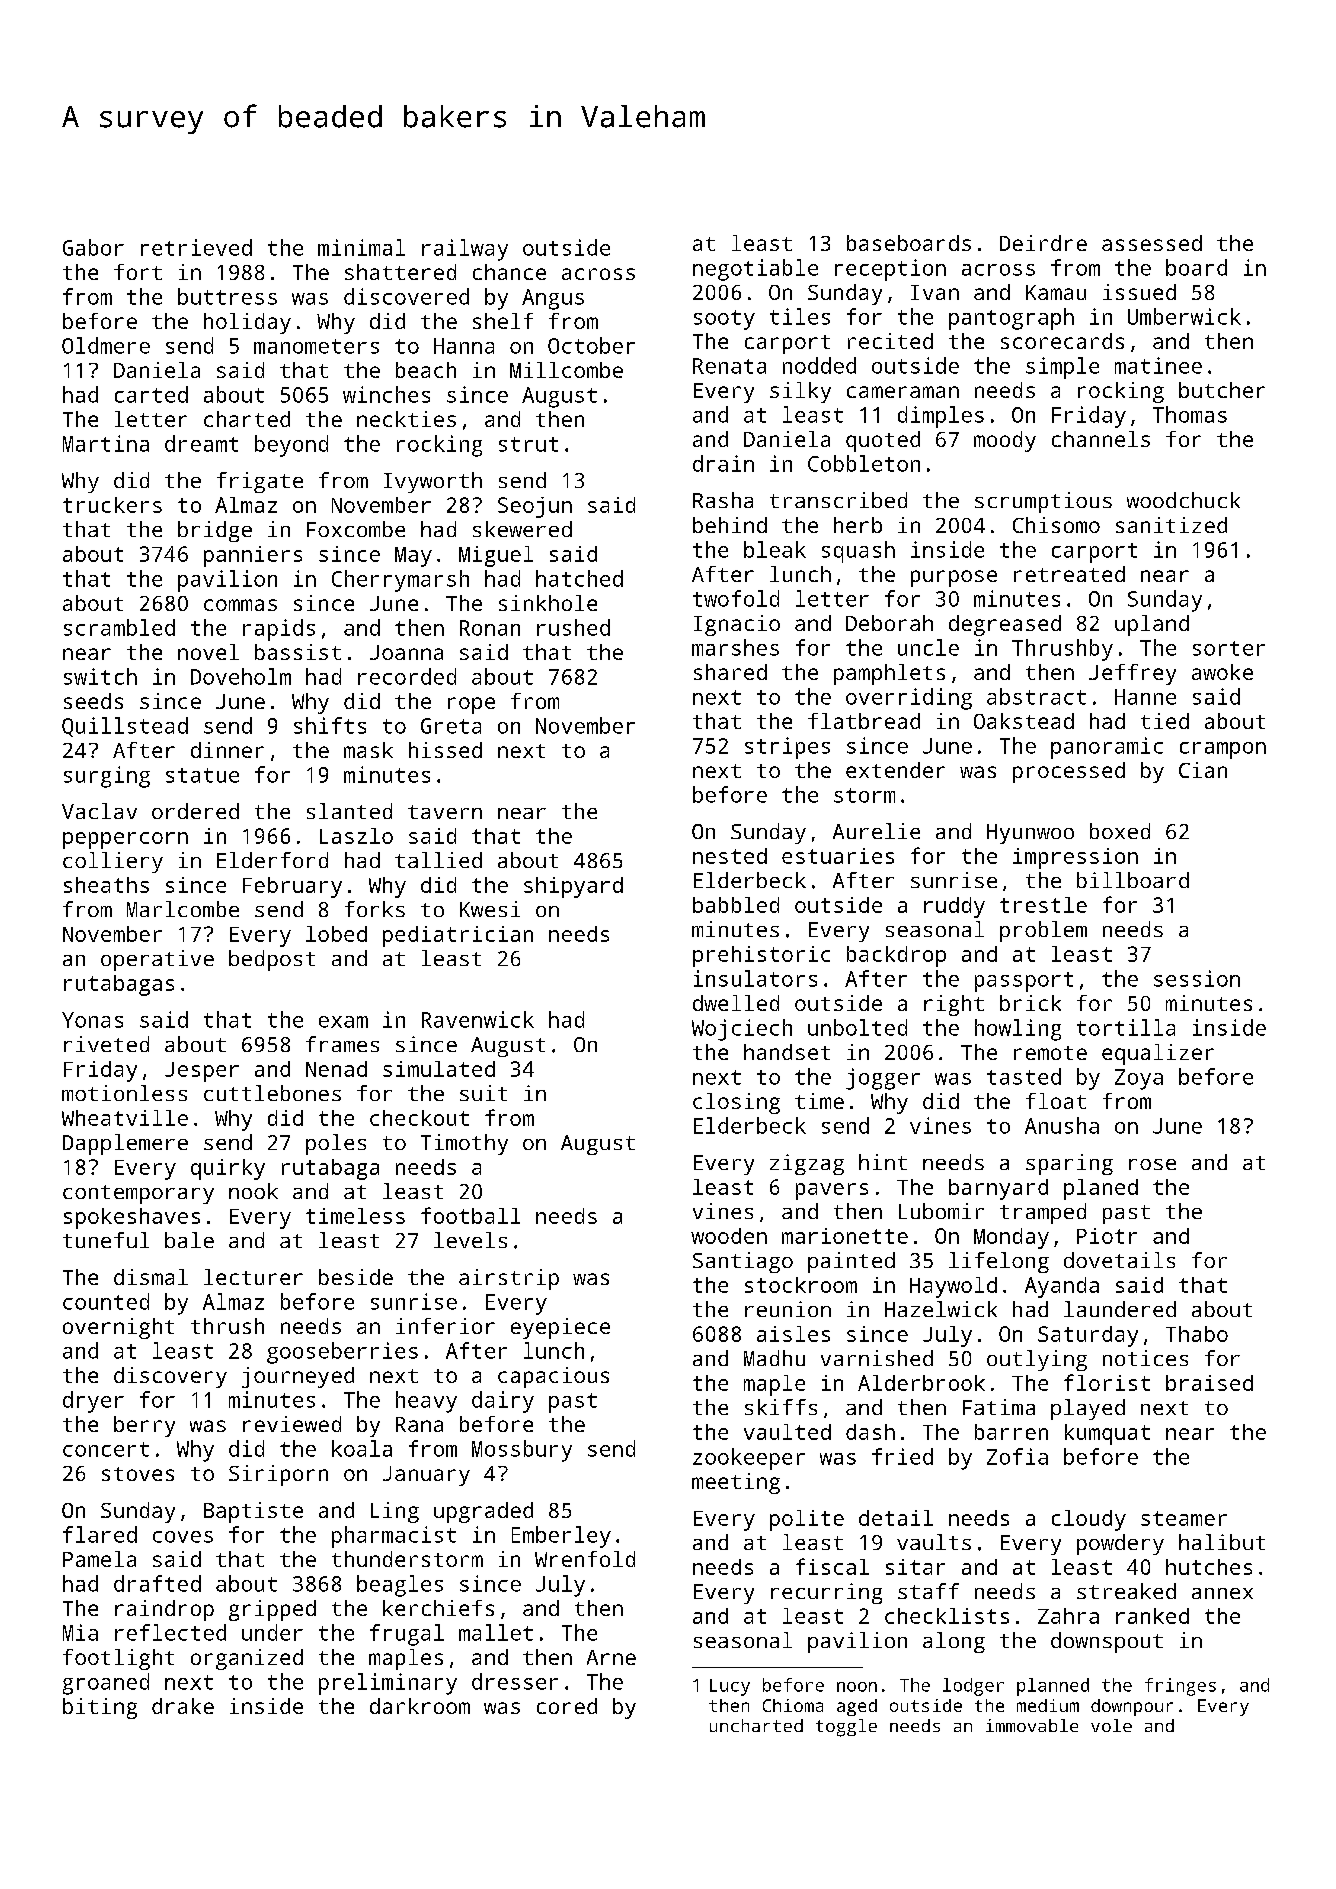 This screenshot has height=1889, width=1336. I want to click on cored, so click(567, 1706).
